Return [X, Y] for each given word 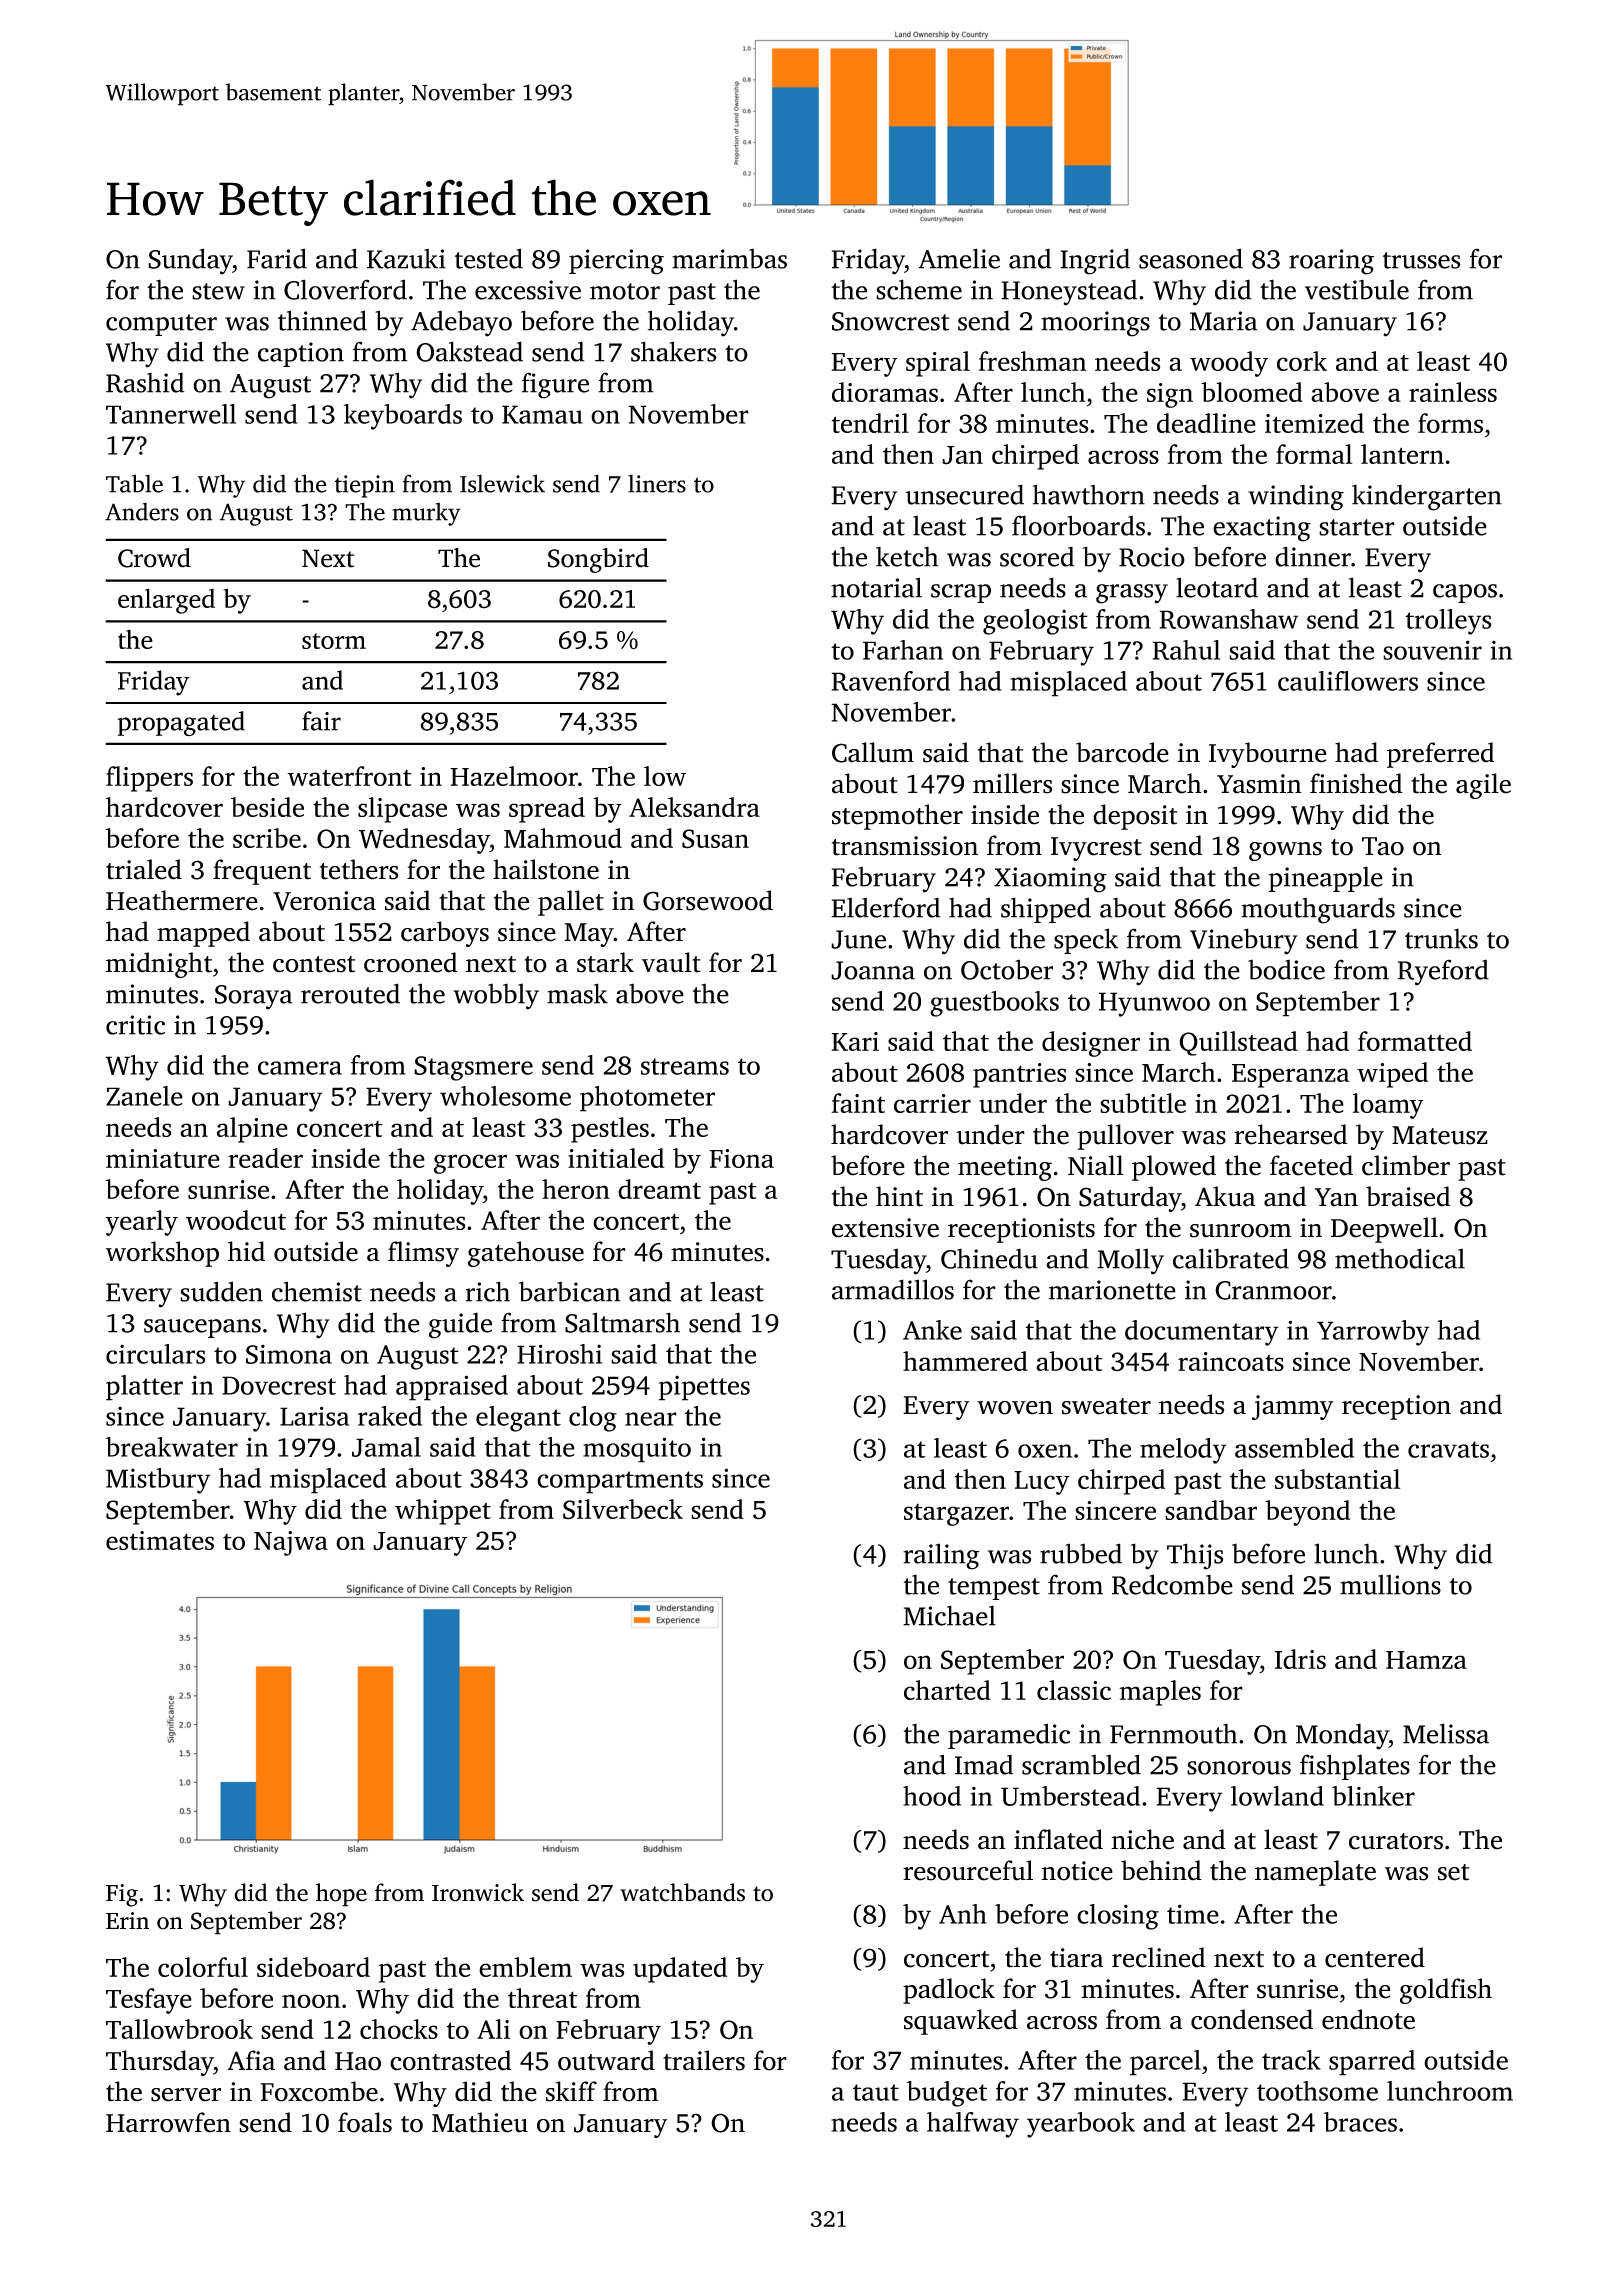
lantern [1402, 454]
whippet [443, 1512]
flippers [149, 779]
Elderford [885, 907]
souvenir [1432, 650]
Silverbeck [623, 1509]
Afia [251, 2060]
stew [218, 291]
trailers [704, 2060]
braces [1360, 2122]
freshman [1032, 361]
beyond [1307, 1513]
